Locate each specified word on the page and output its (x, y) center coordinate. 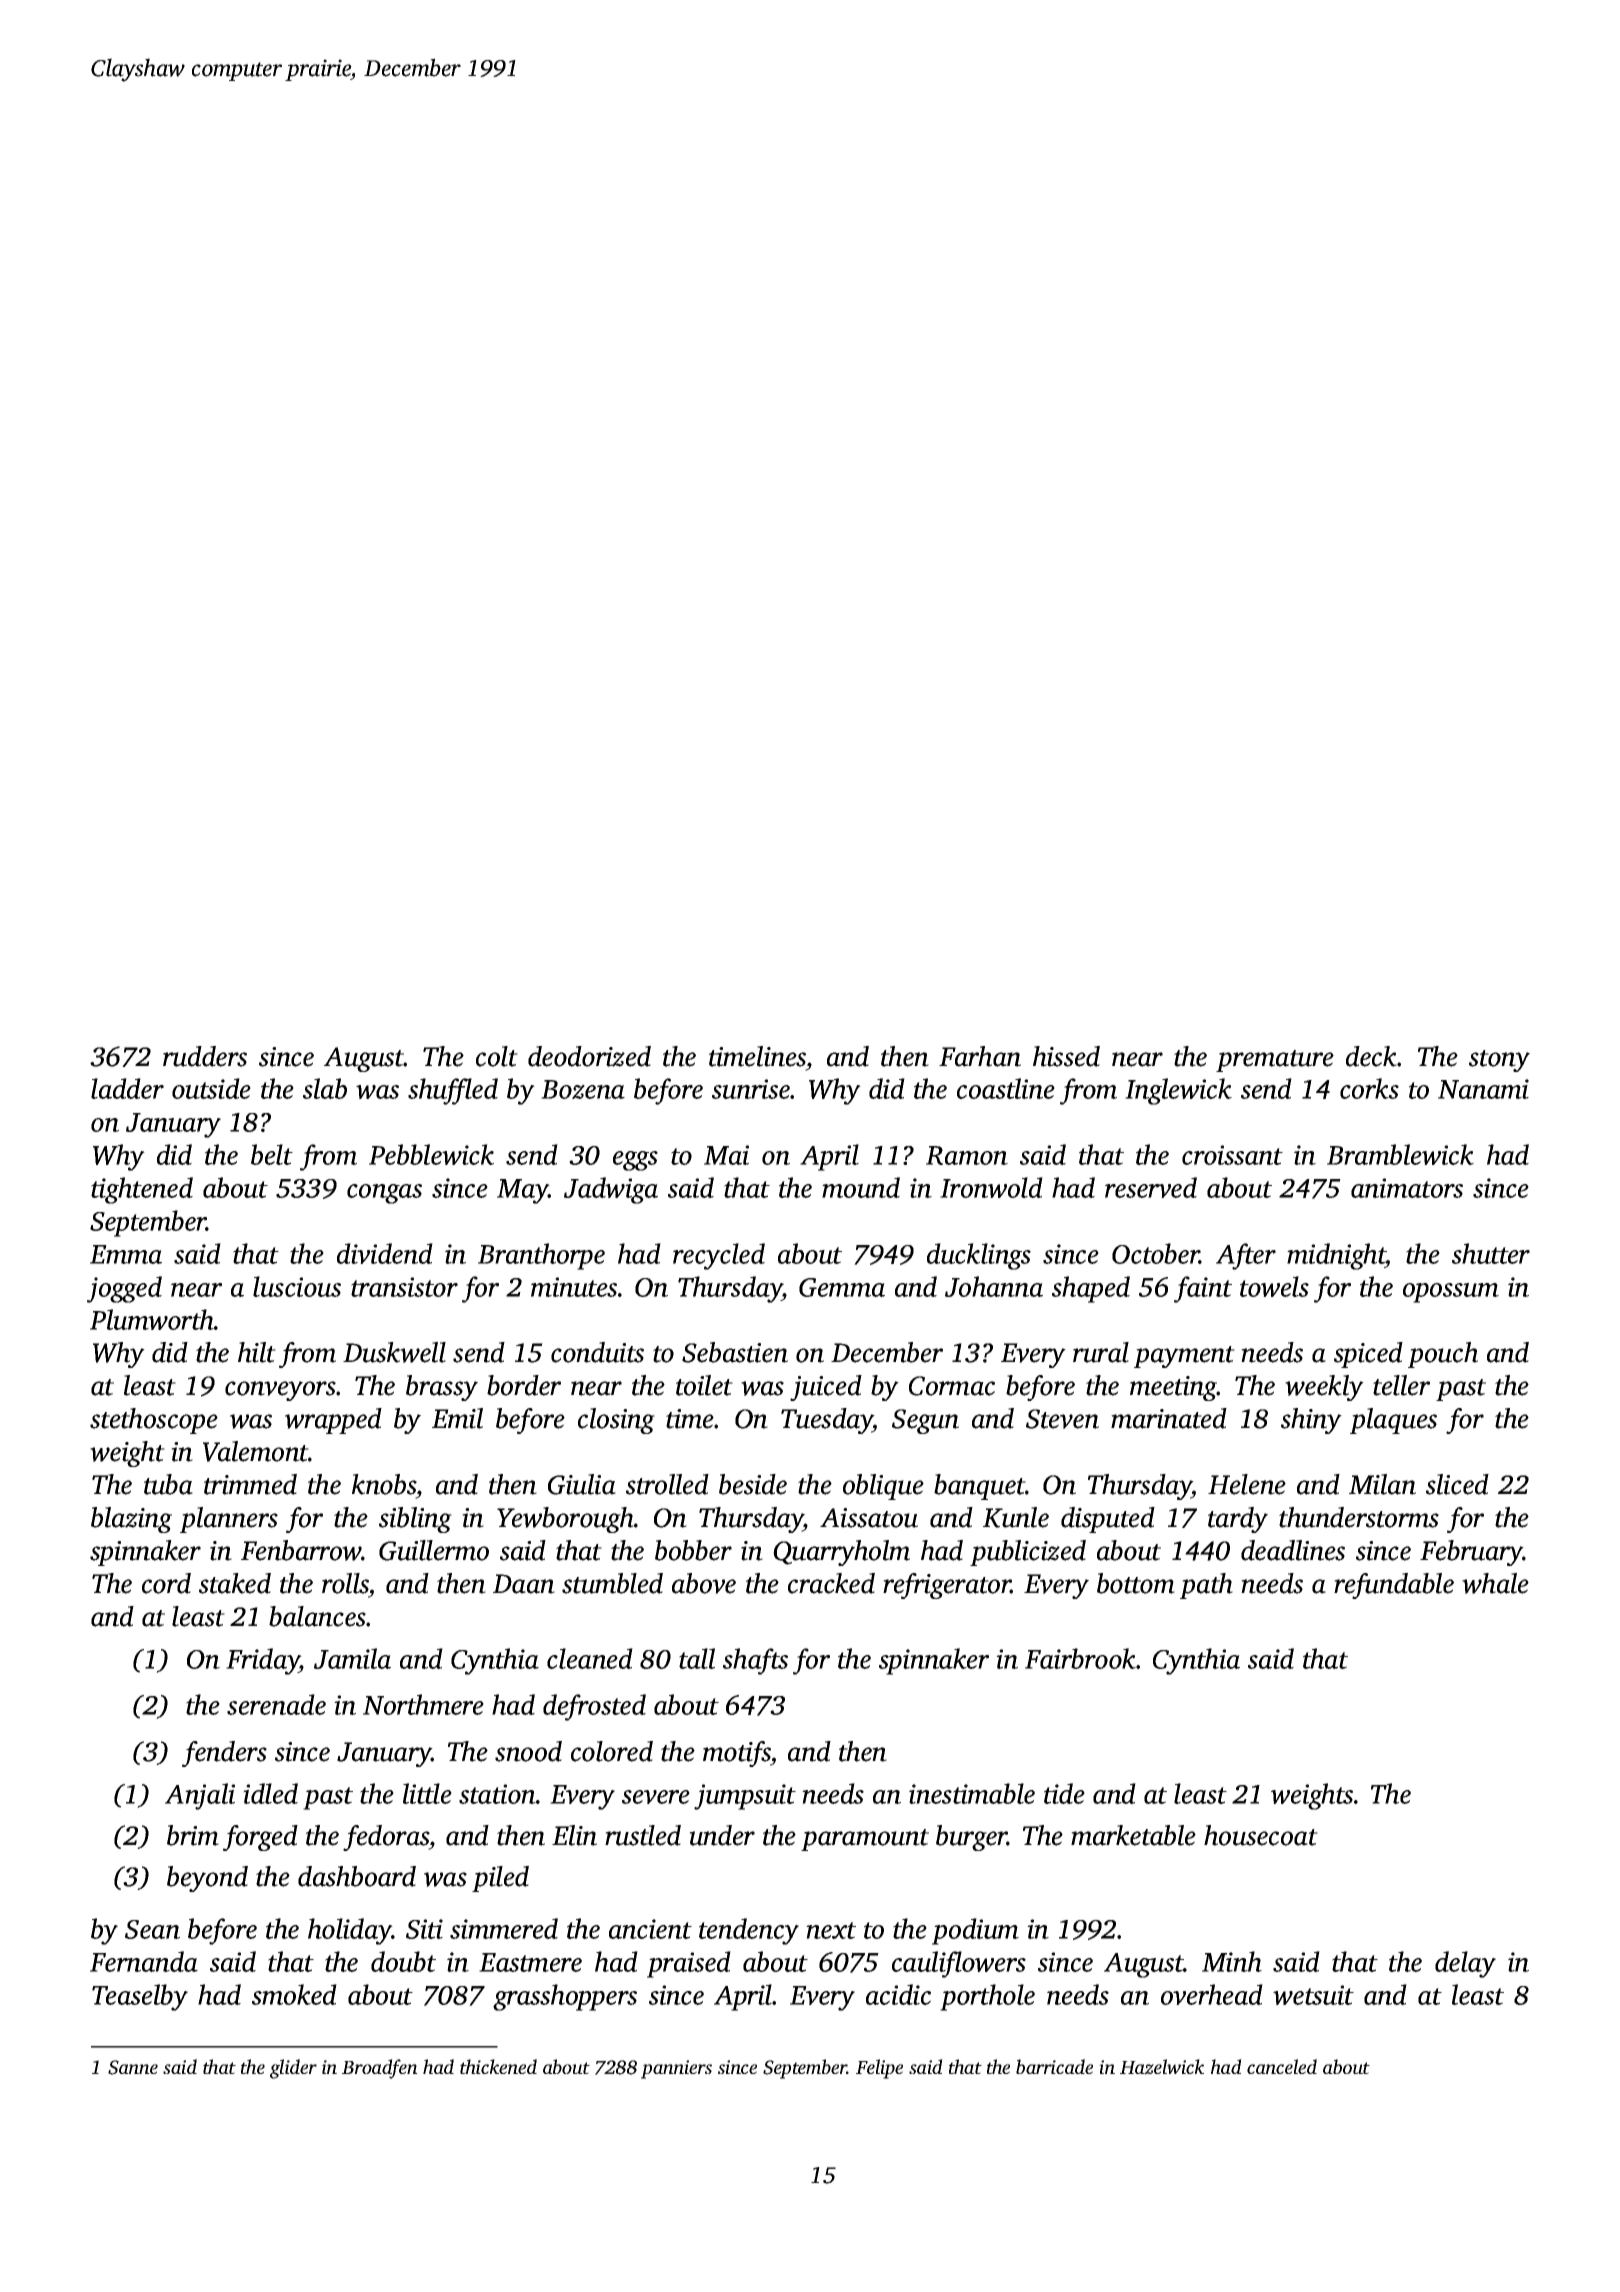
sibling (415, 1520)
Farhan (980, 1056)
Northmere (423, 1704)
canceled (1282, 2066)
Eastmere (530, 1962)
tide (1064, 1793)
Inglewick (1178, 1091)
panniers (676, 2069)
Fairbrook (1080, 1658)
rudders (205, 1056)
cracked (831, 1583)
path (1206, 1586)
